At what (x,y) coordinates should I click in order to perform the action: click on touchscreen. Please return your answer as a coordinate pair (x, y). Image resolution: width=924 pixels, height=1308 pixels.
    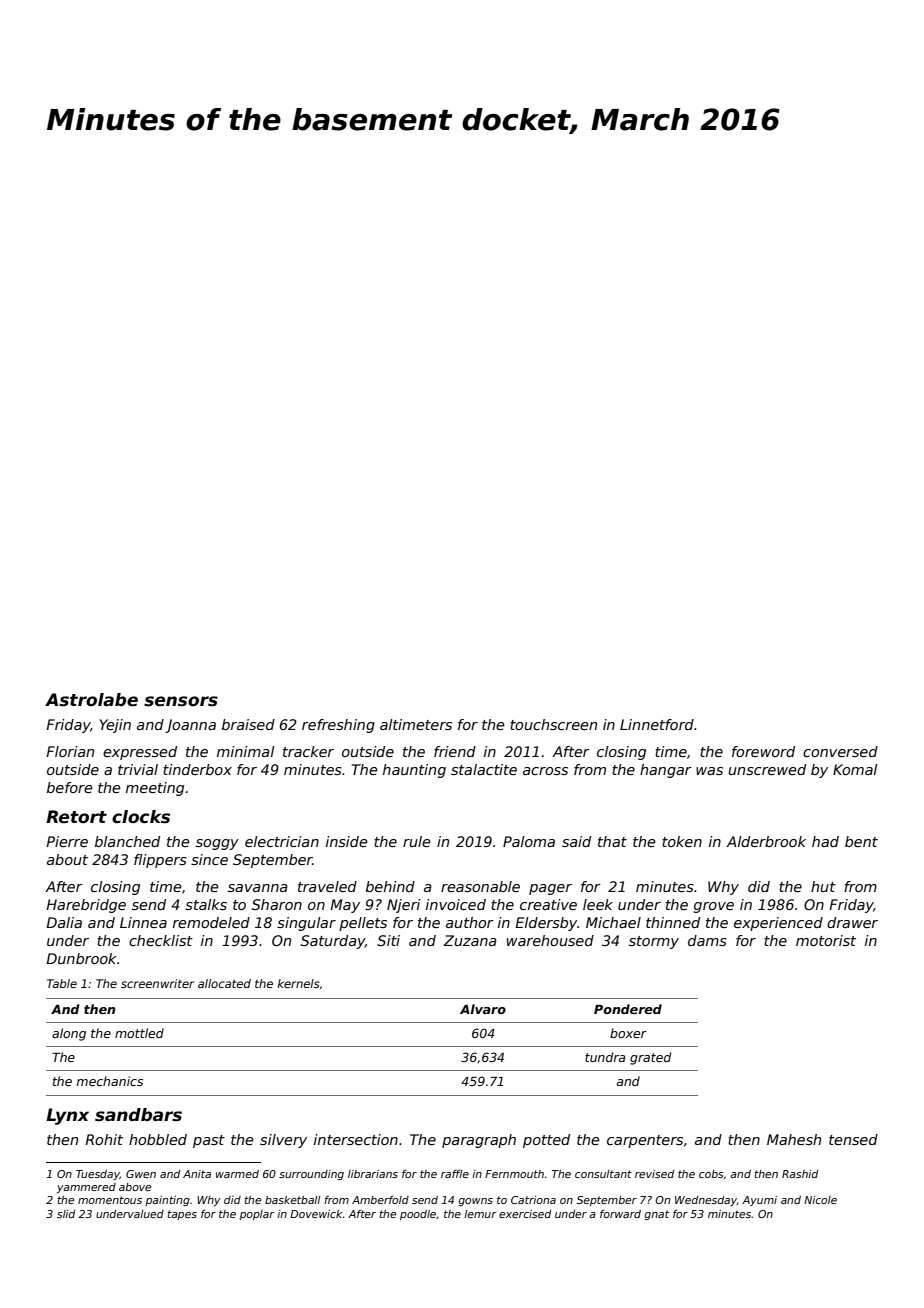
    Looking at the image, I should click on (553, 724).
